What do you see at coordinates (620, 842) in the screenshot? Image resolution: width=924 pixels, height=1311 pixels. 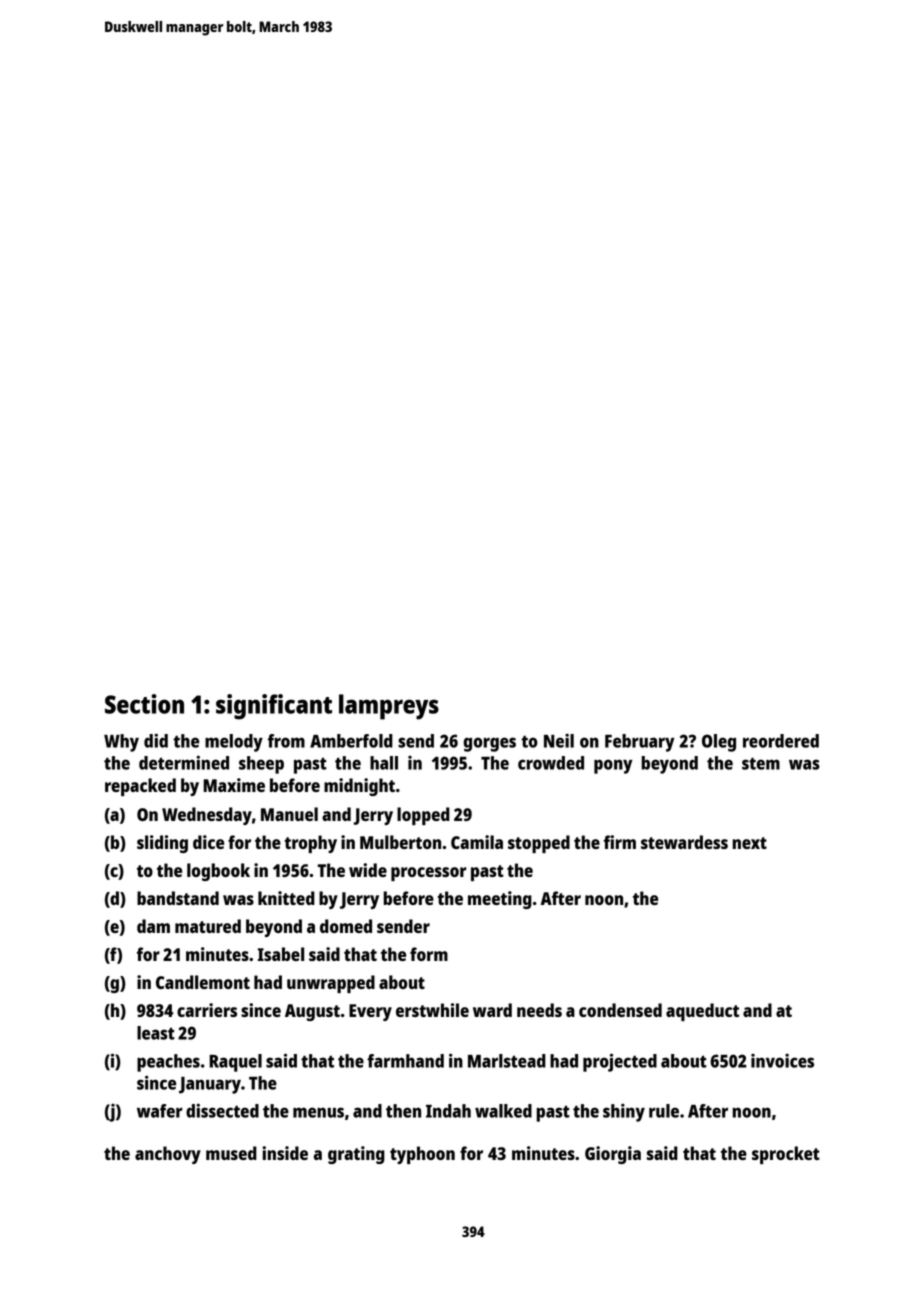 I see `firm` at bounding box center [620, 842].
